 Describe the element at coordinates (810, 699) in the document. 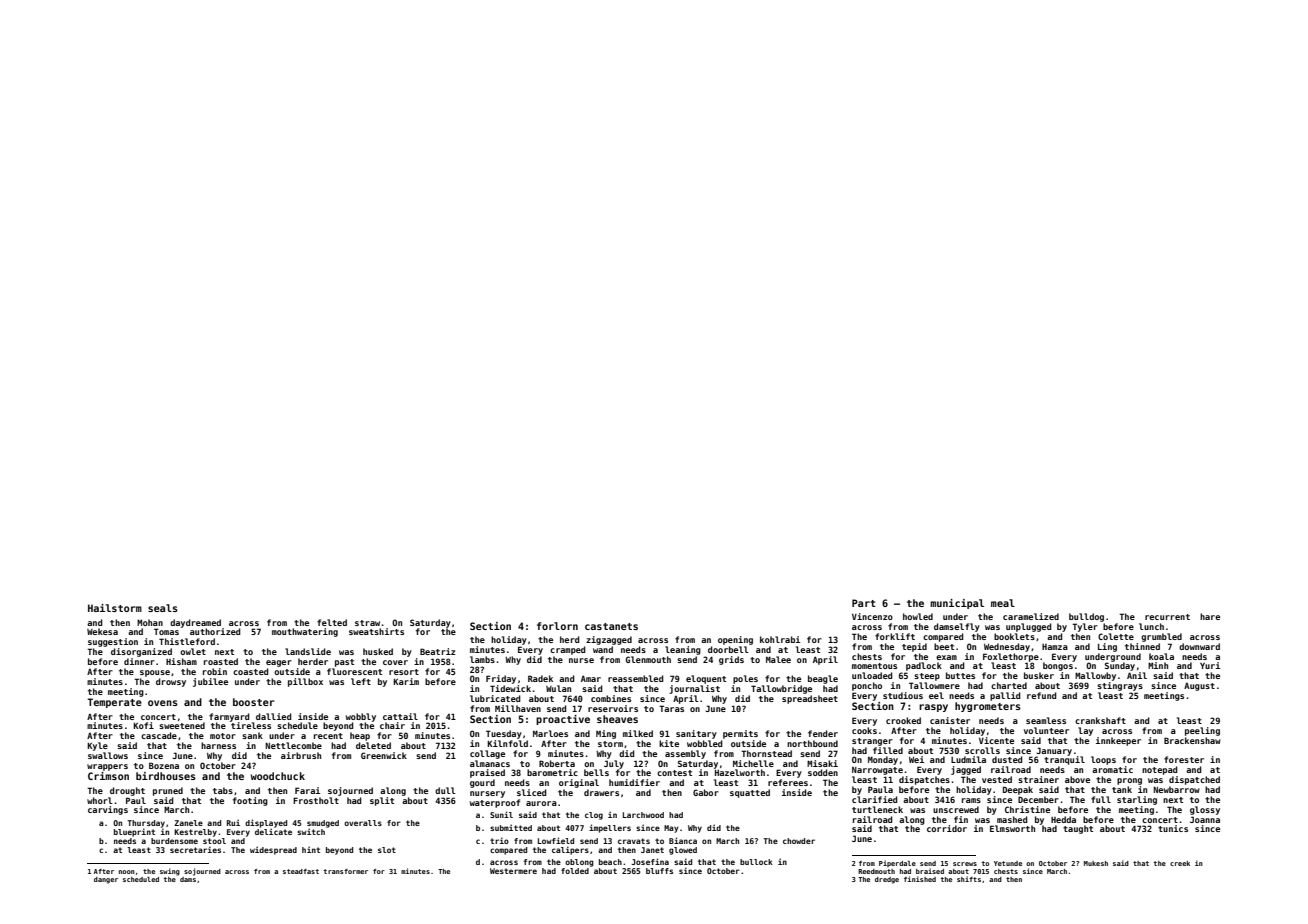

I see `spreadsheet` at that location.
